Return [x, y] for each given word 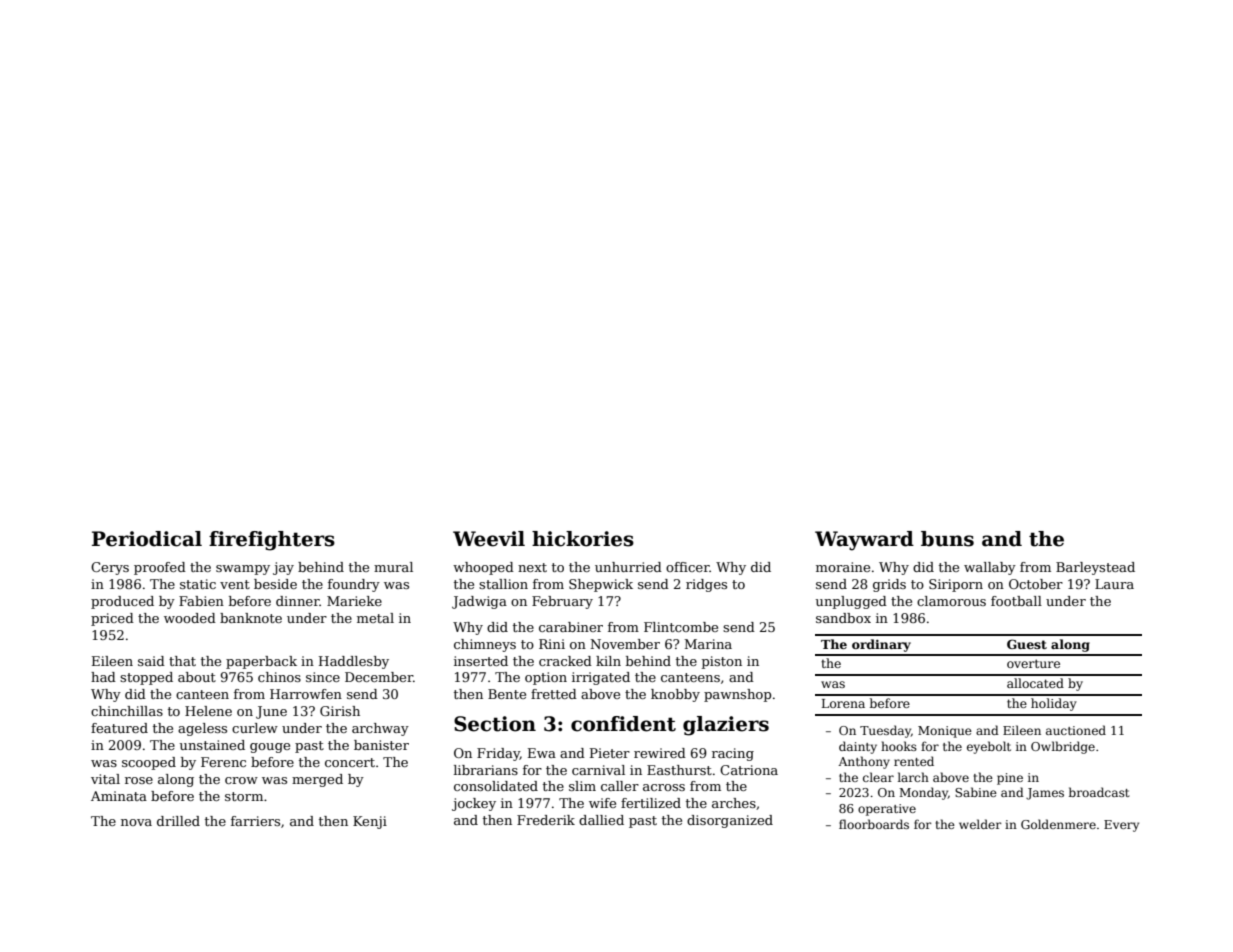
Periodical [147, 539]
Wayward [864, 541]
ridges [706, 585]
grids [889, 585]
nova [136, 822]
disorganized [730, 821]
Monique [945, 732]
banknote [251, 618]
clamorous [951, 601]
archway [380, 729]
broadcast [1099, 792]
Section [495, 724]
